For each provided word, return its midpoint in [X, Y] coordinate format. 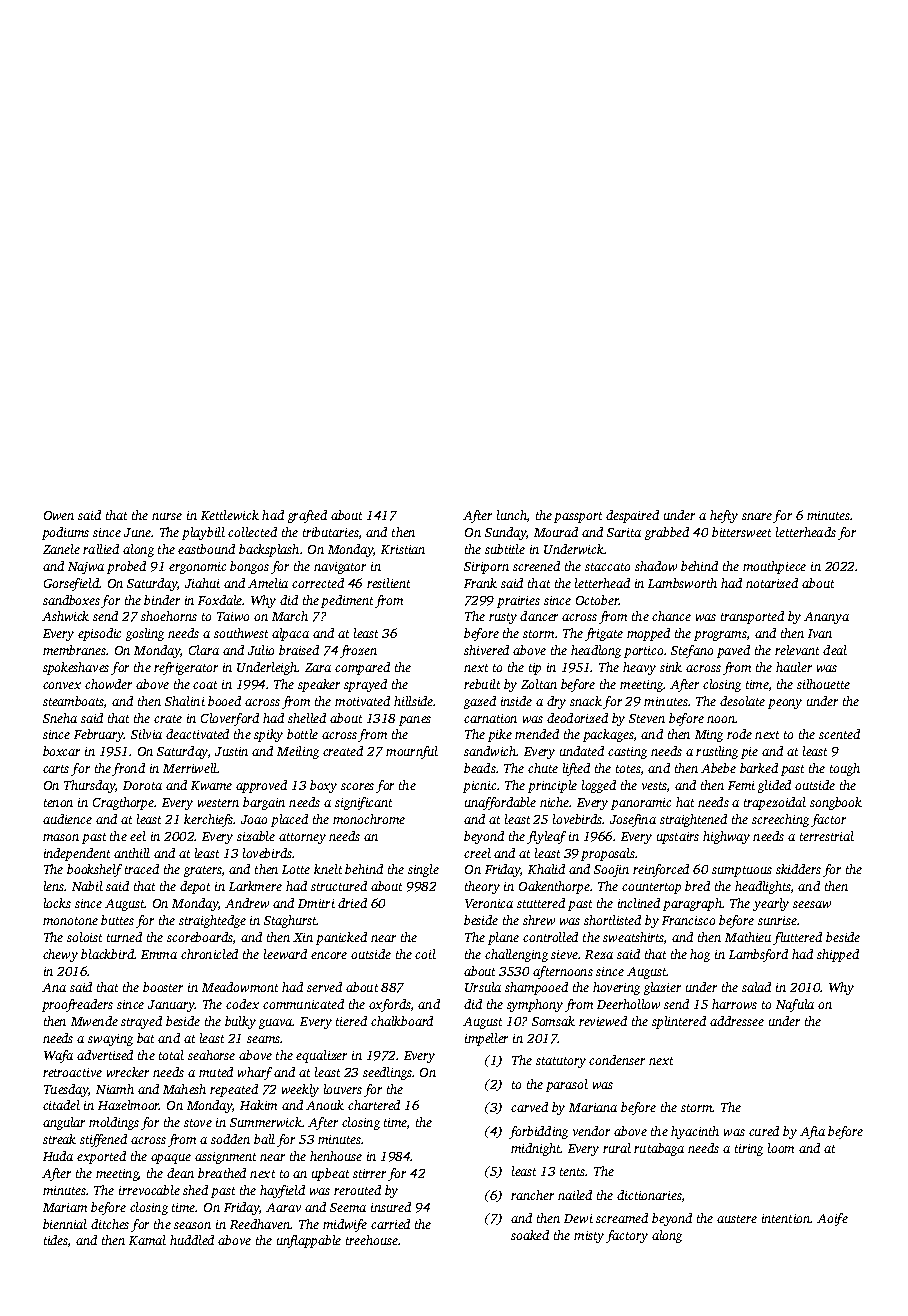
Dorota [142, 785]
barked [759, 768]
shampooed [536, 988]
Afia [812, 1132]
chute [543, 768]
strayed [141, 1022]
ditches [110, 1224]
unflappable [309, 1241]
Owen [59, 515]
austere [737, 1219]
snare [757, 516]
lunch [512, 515]
